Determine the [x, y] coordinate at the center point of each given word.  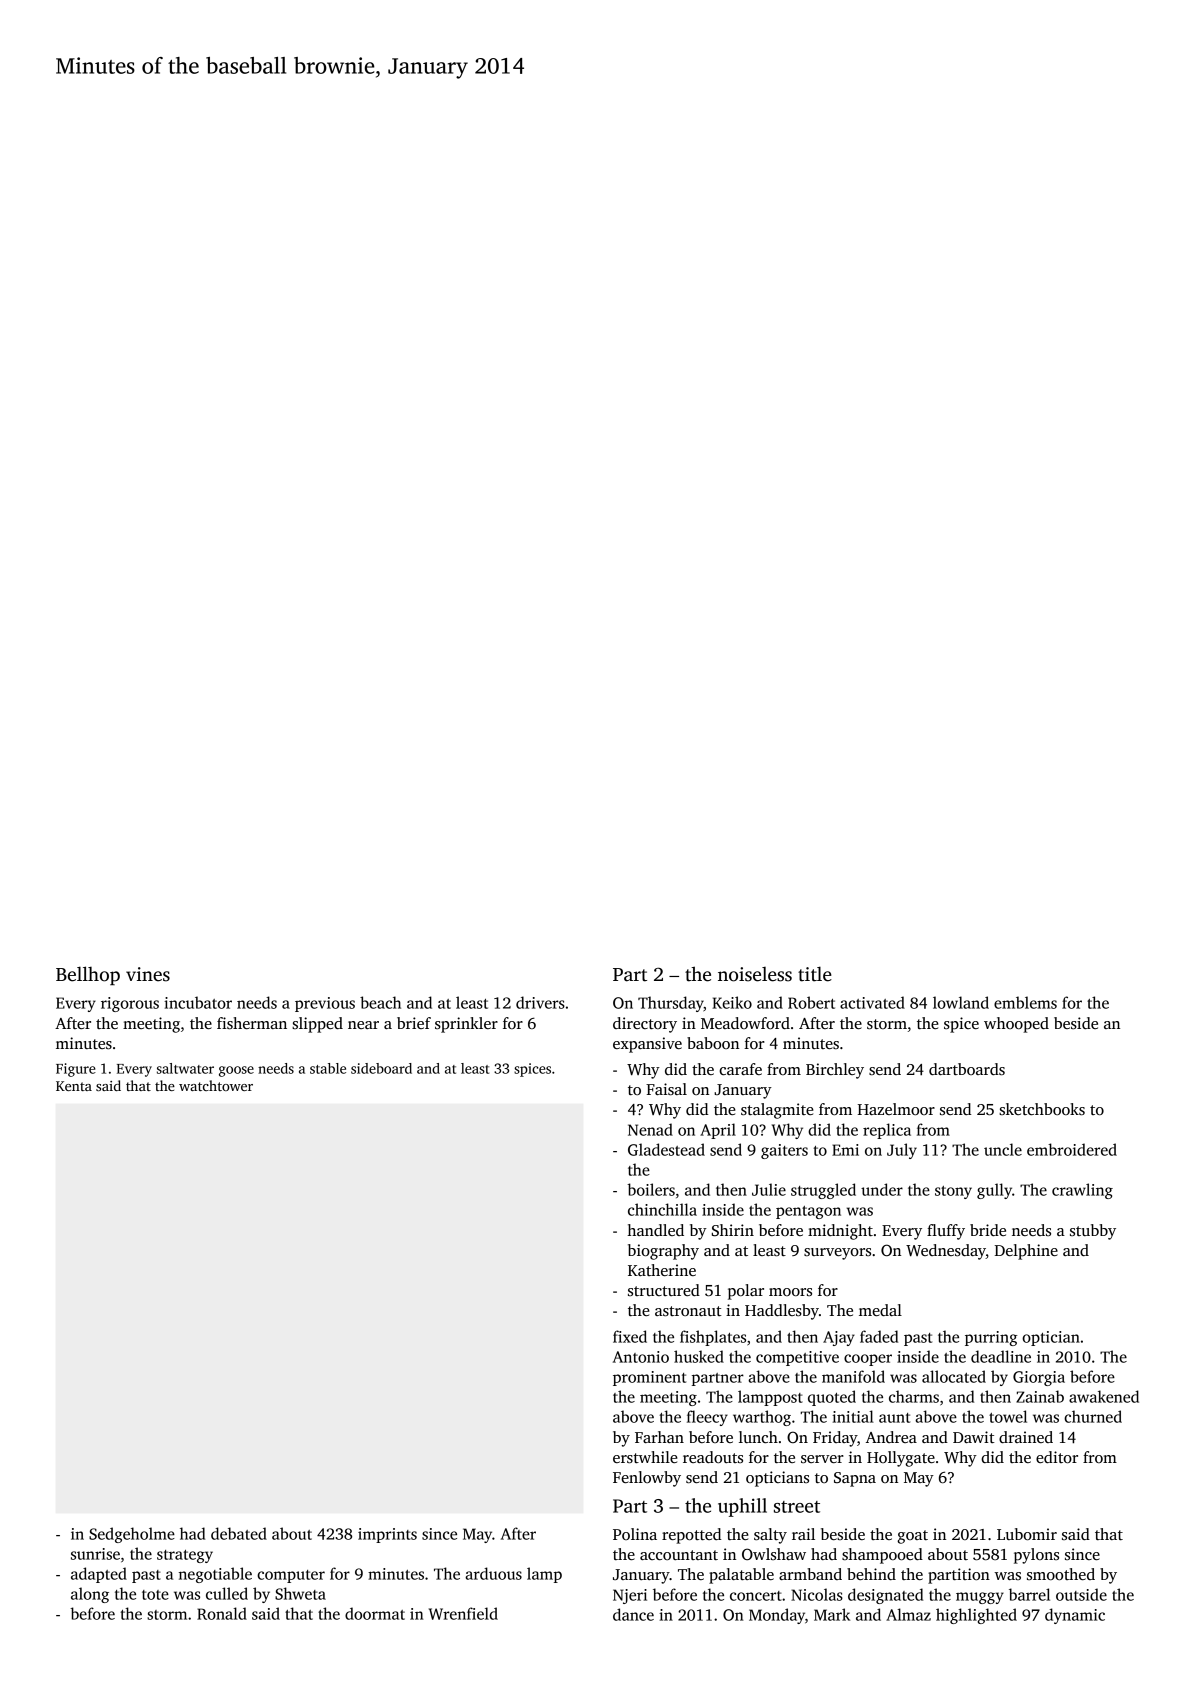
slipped [317, 1025]
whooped [1016, 1025]
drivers [540, 1002]
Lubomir [1027, 1534]
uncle [1003, 1149]
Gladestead [666, 1149]
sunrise [95, 1554]
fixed [630, 1336]
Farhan [659, 1437]
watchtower [216, 1085]
